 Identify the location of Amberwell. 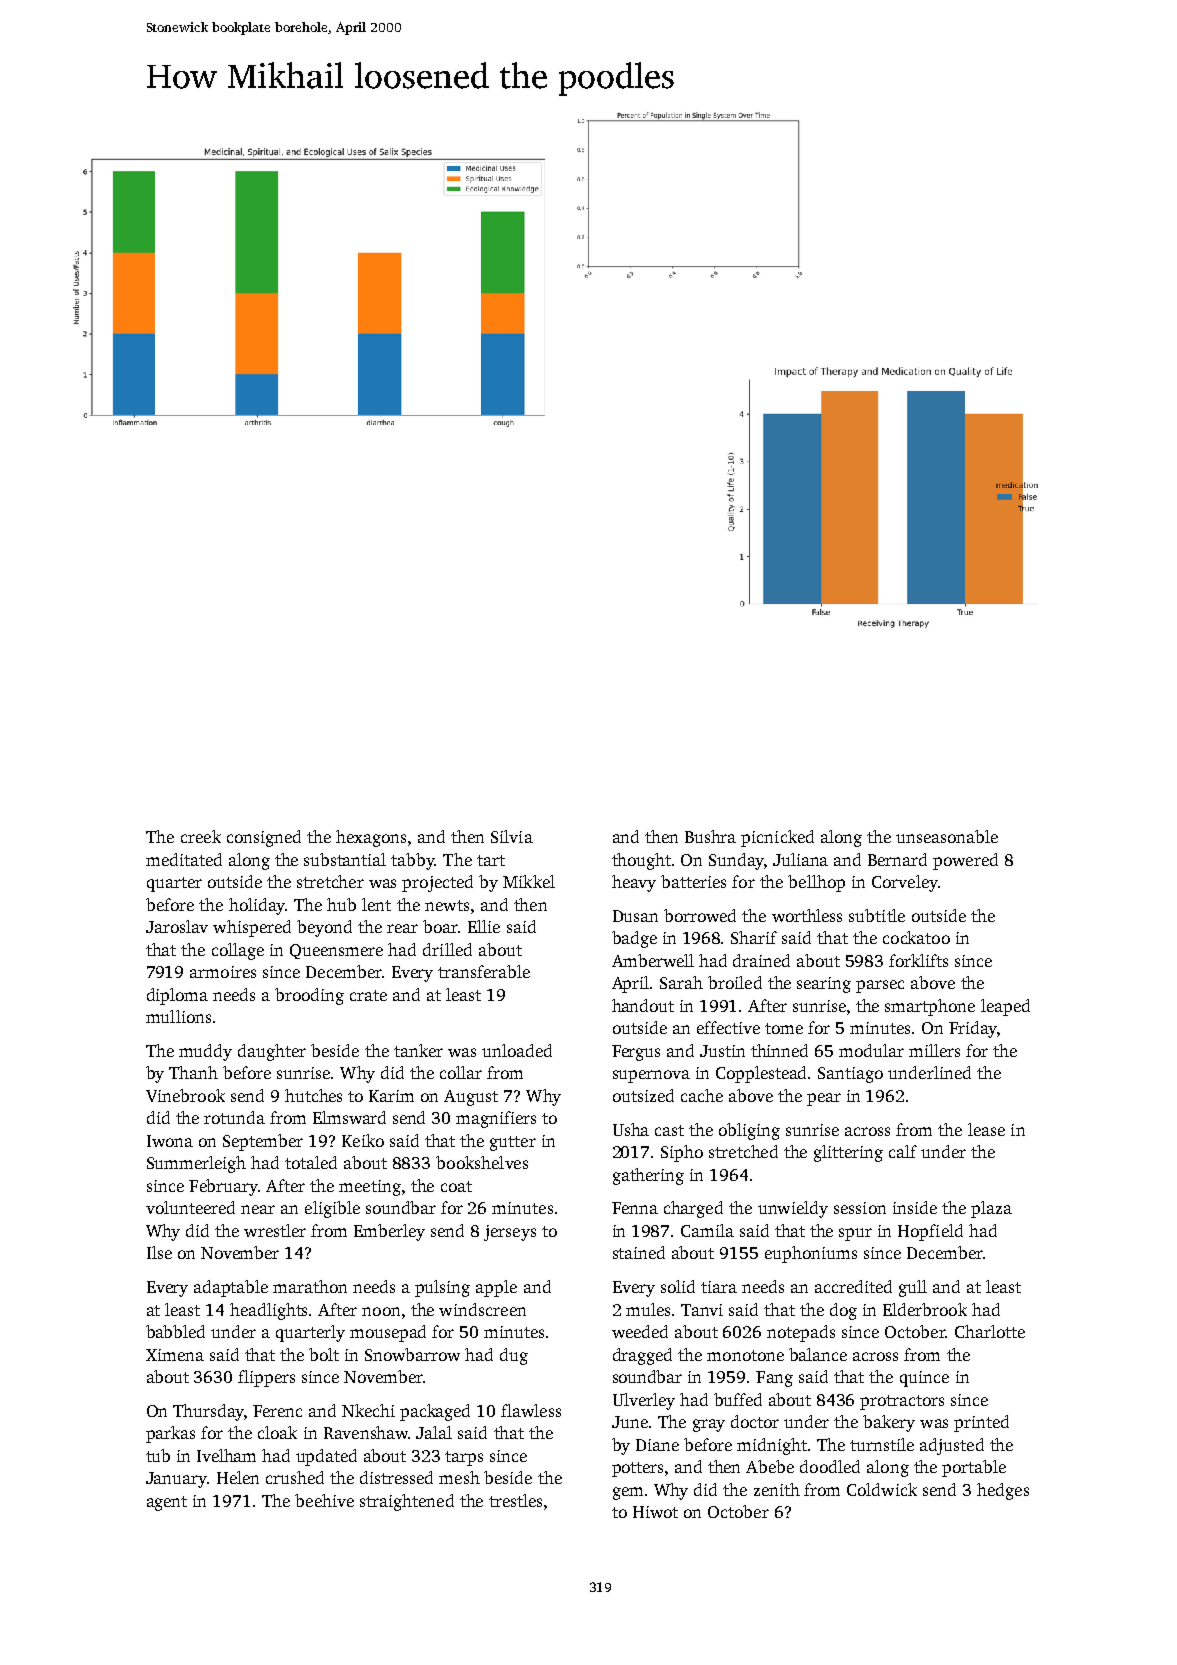
(653, 960).
